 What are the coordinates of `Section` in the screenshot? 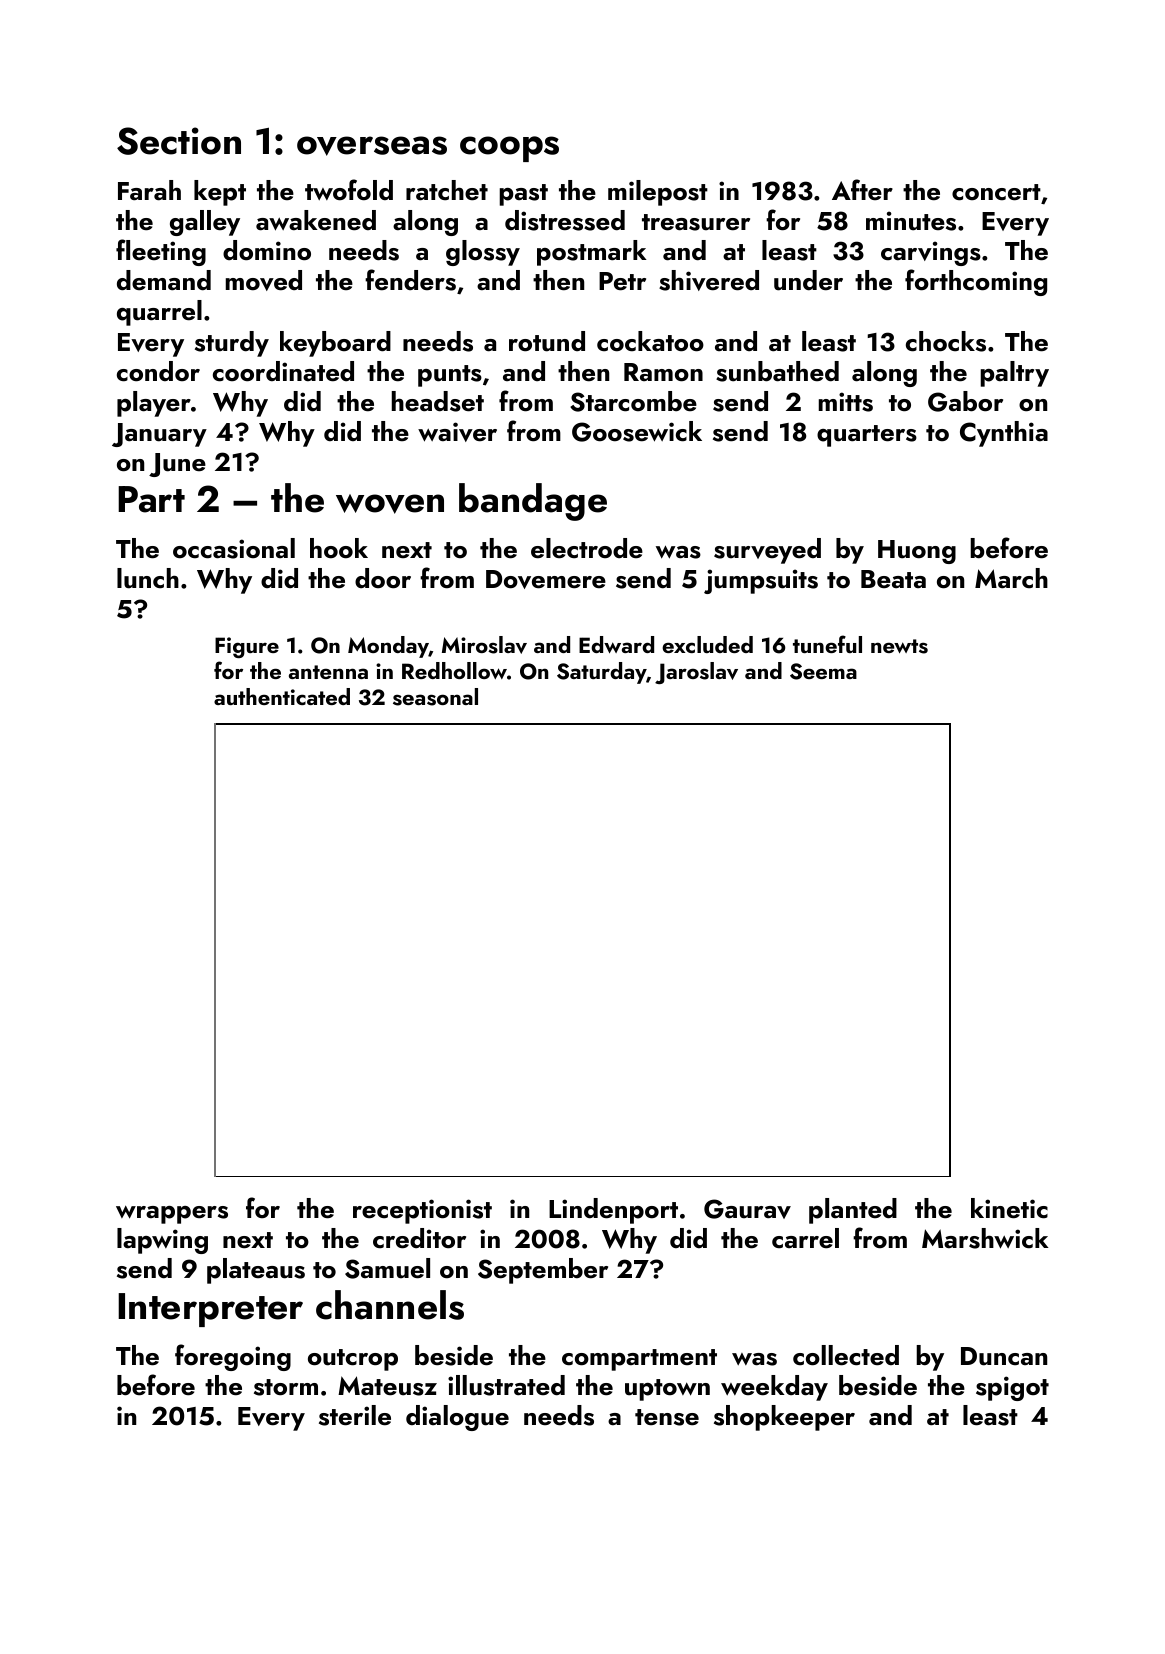 It's located at (179, 141).
